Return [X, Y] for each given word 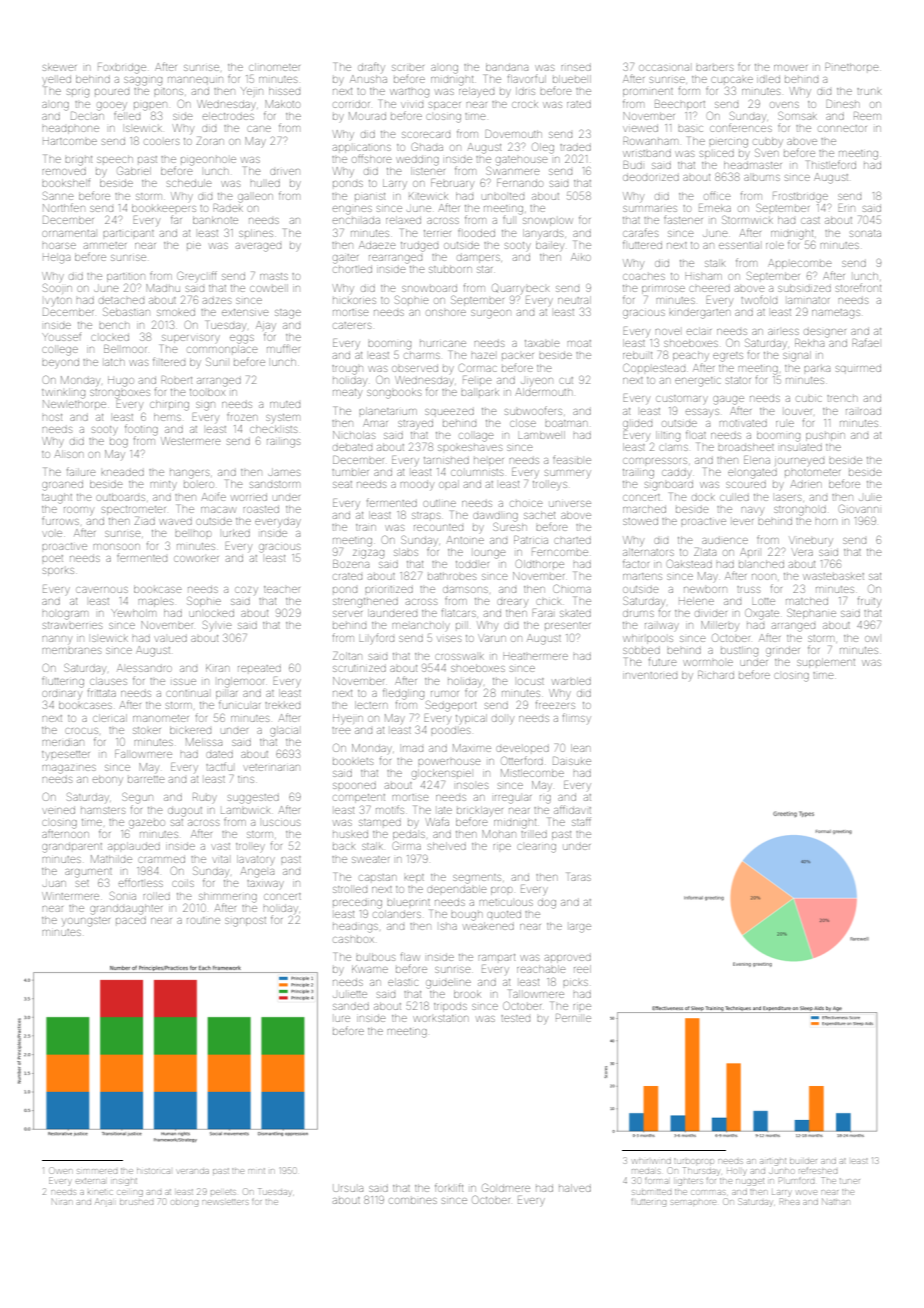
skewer [59, 67]
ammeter [105, 245]
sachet [539, 515]
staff [581, 821]
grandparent [72, 848]
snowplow [547, 222]
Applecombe [800, 264]
